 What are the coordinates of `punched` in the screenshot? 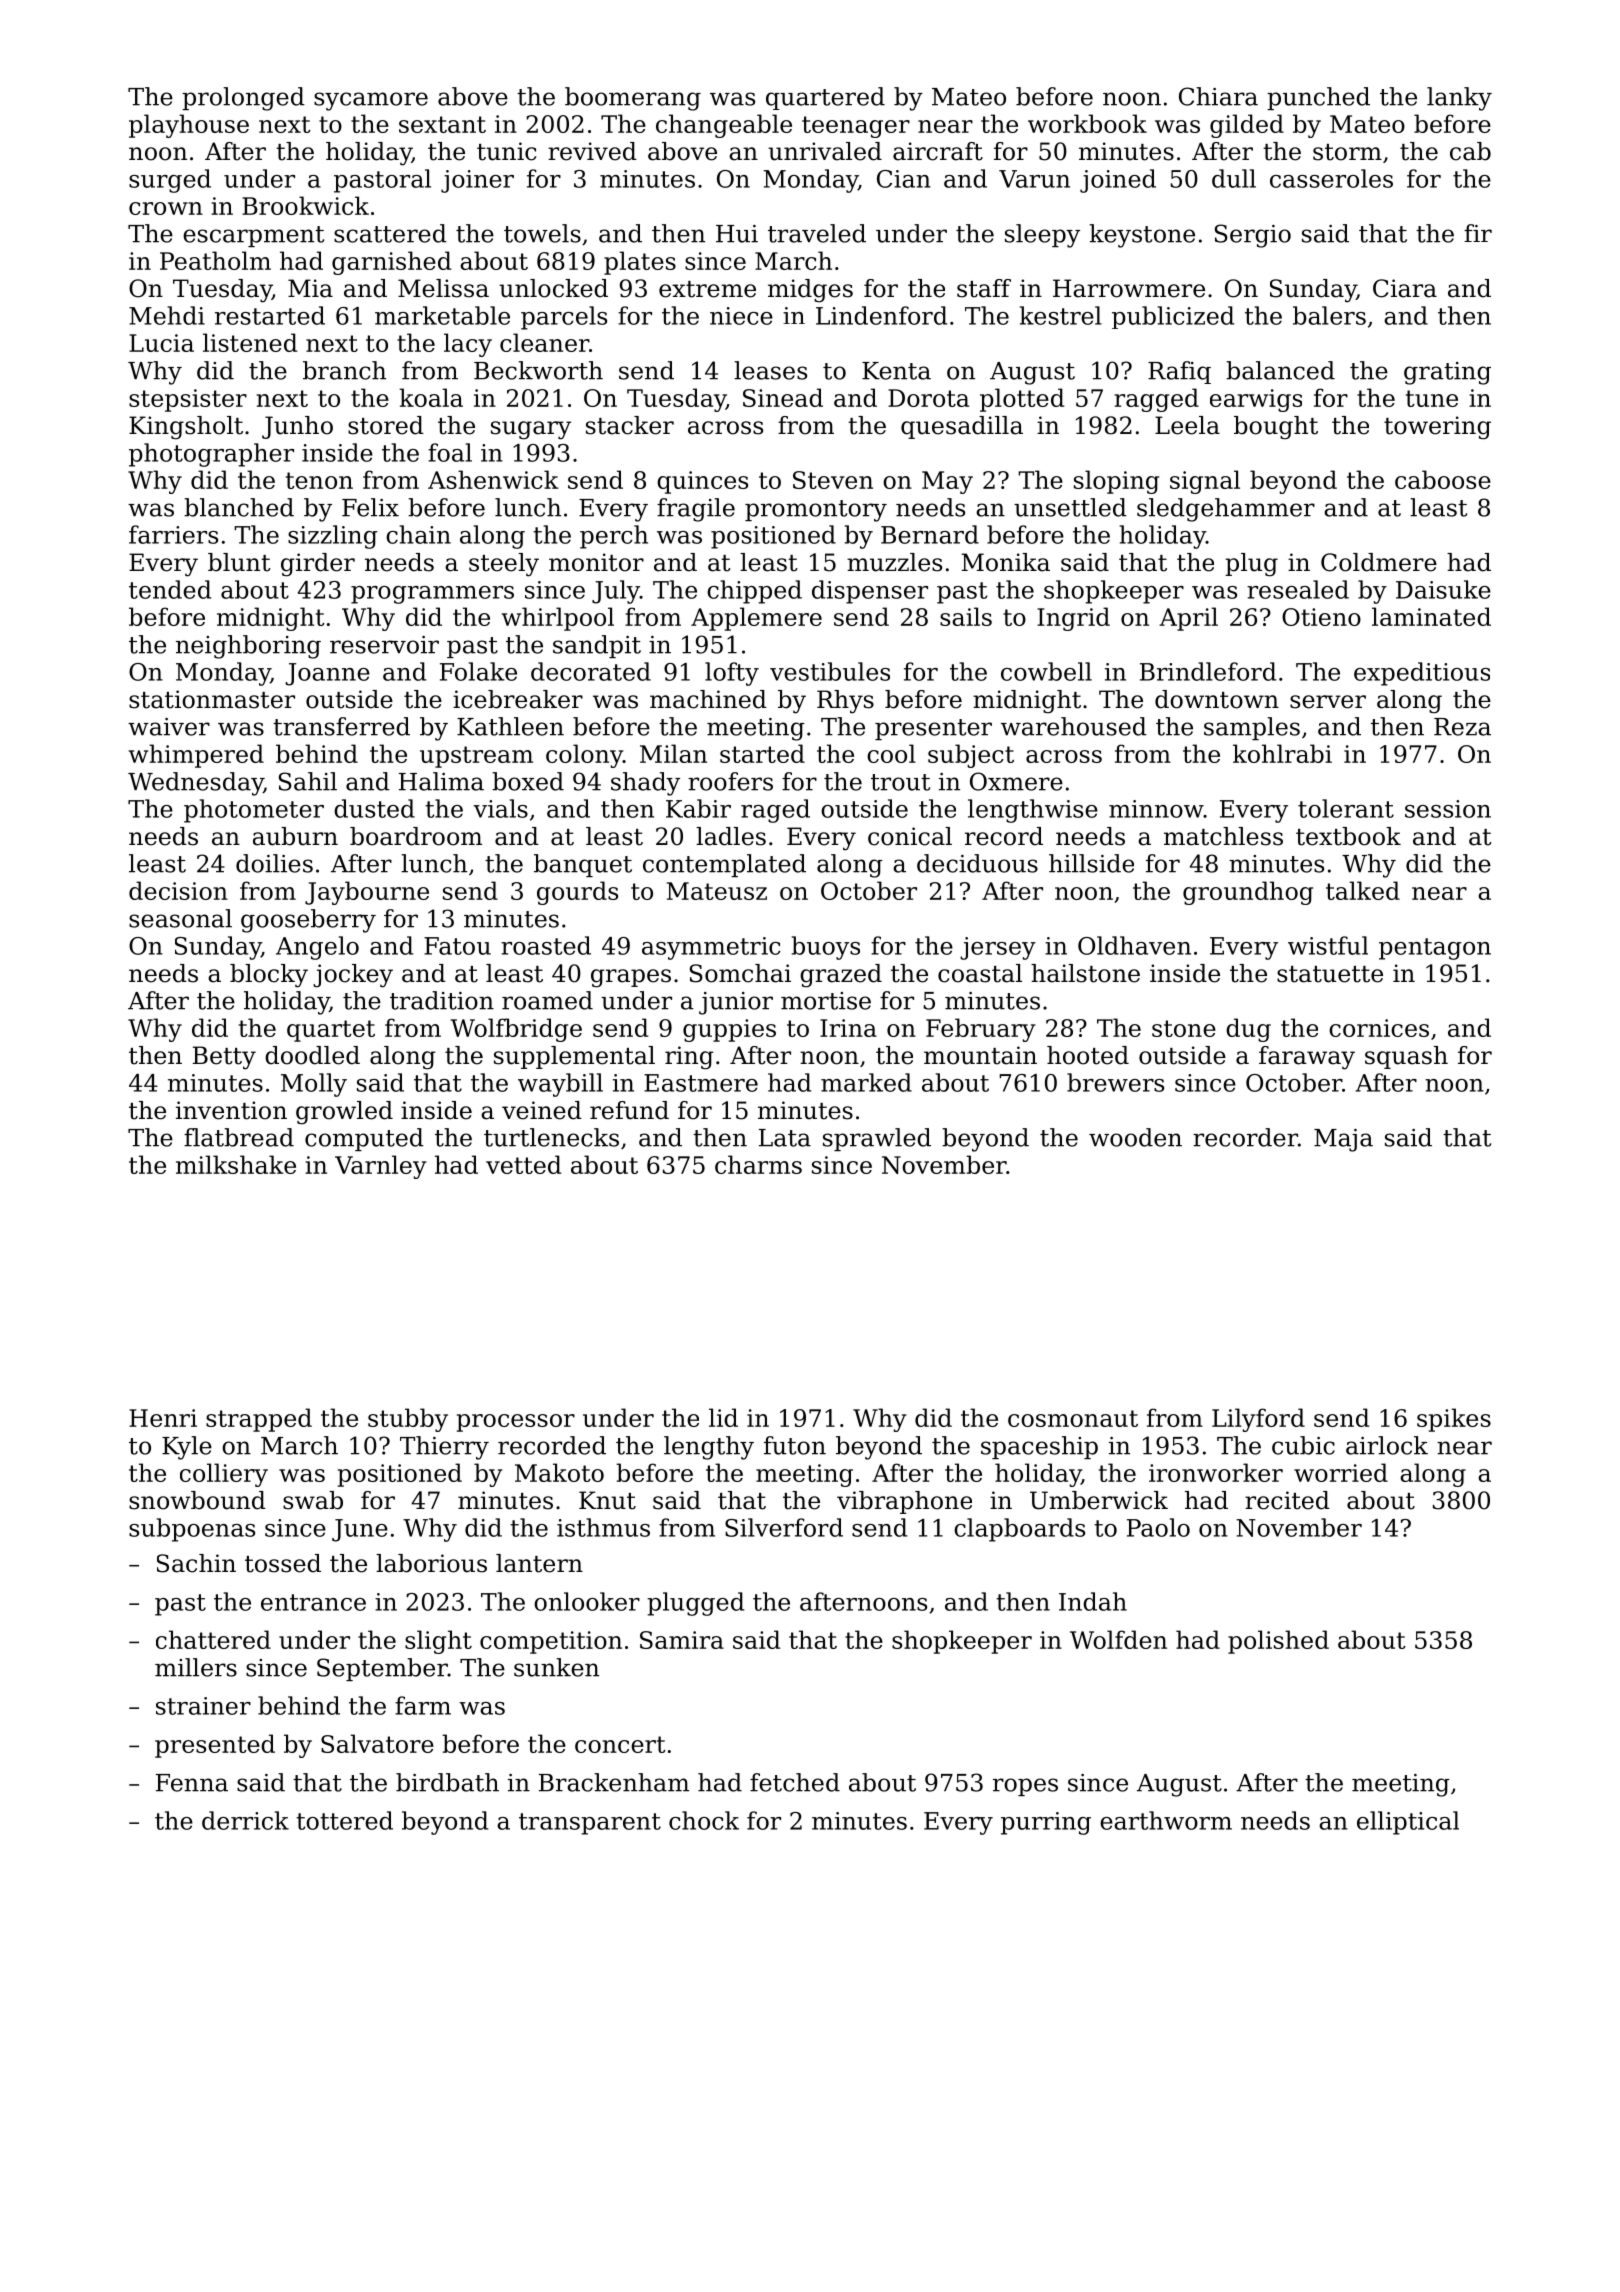 It's located at (1318, 98).
